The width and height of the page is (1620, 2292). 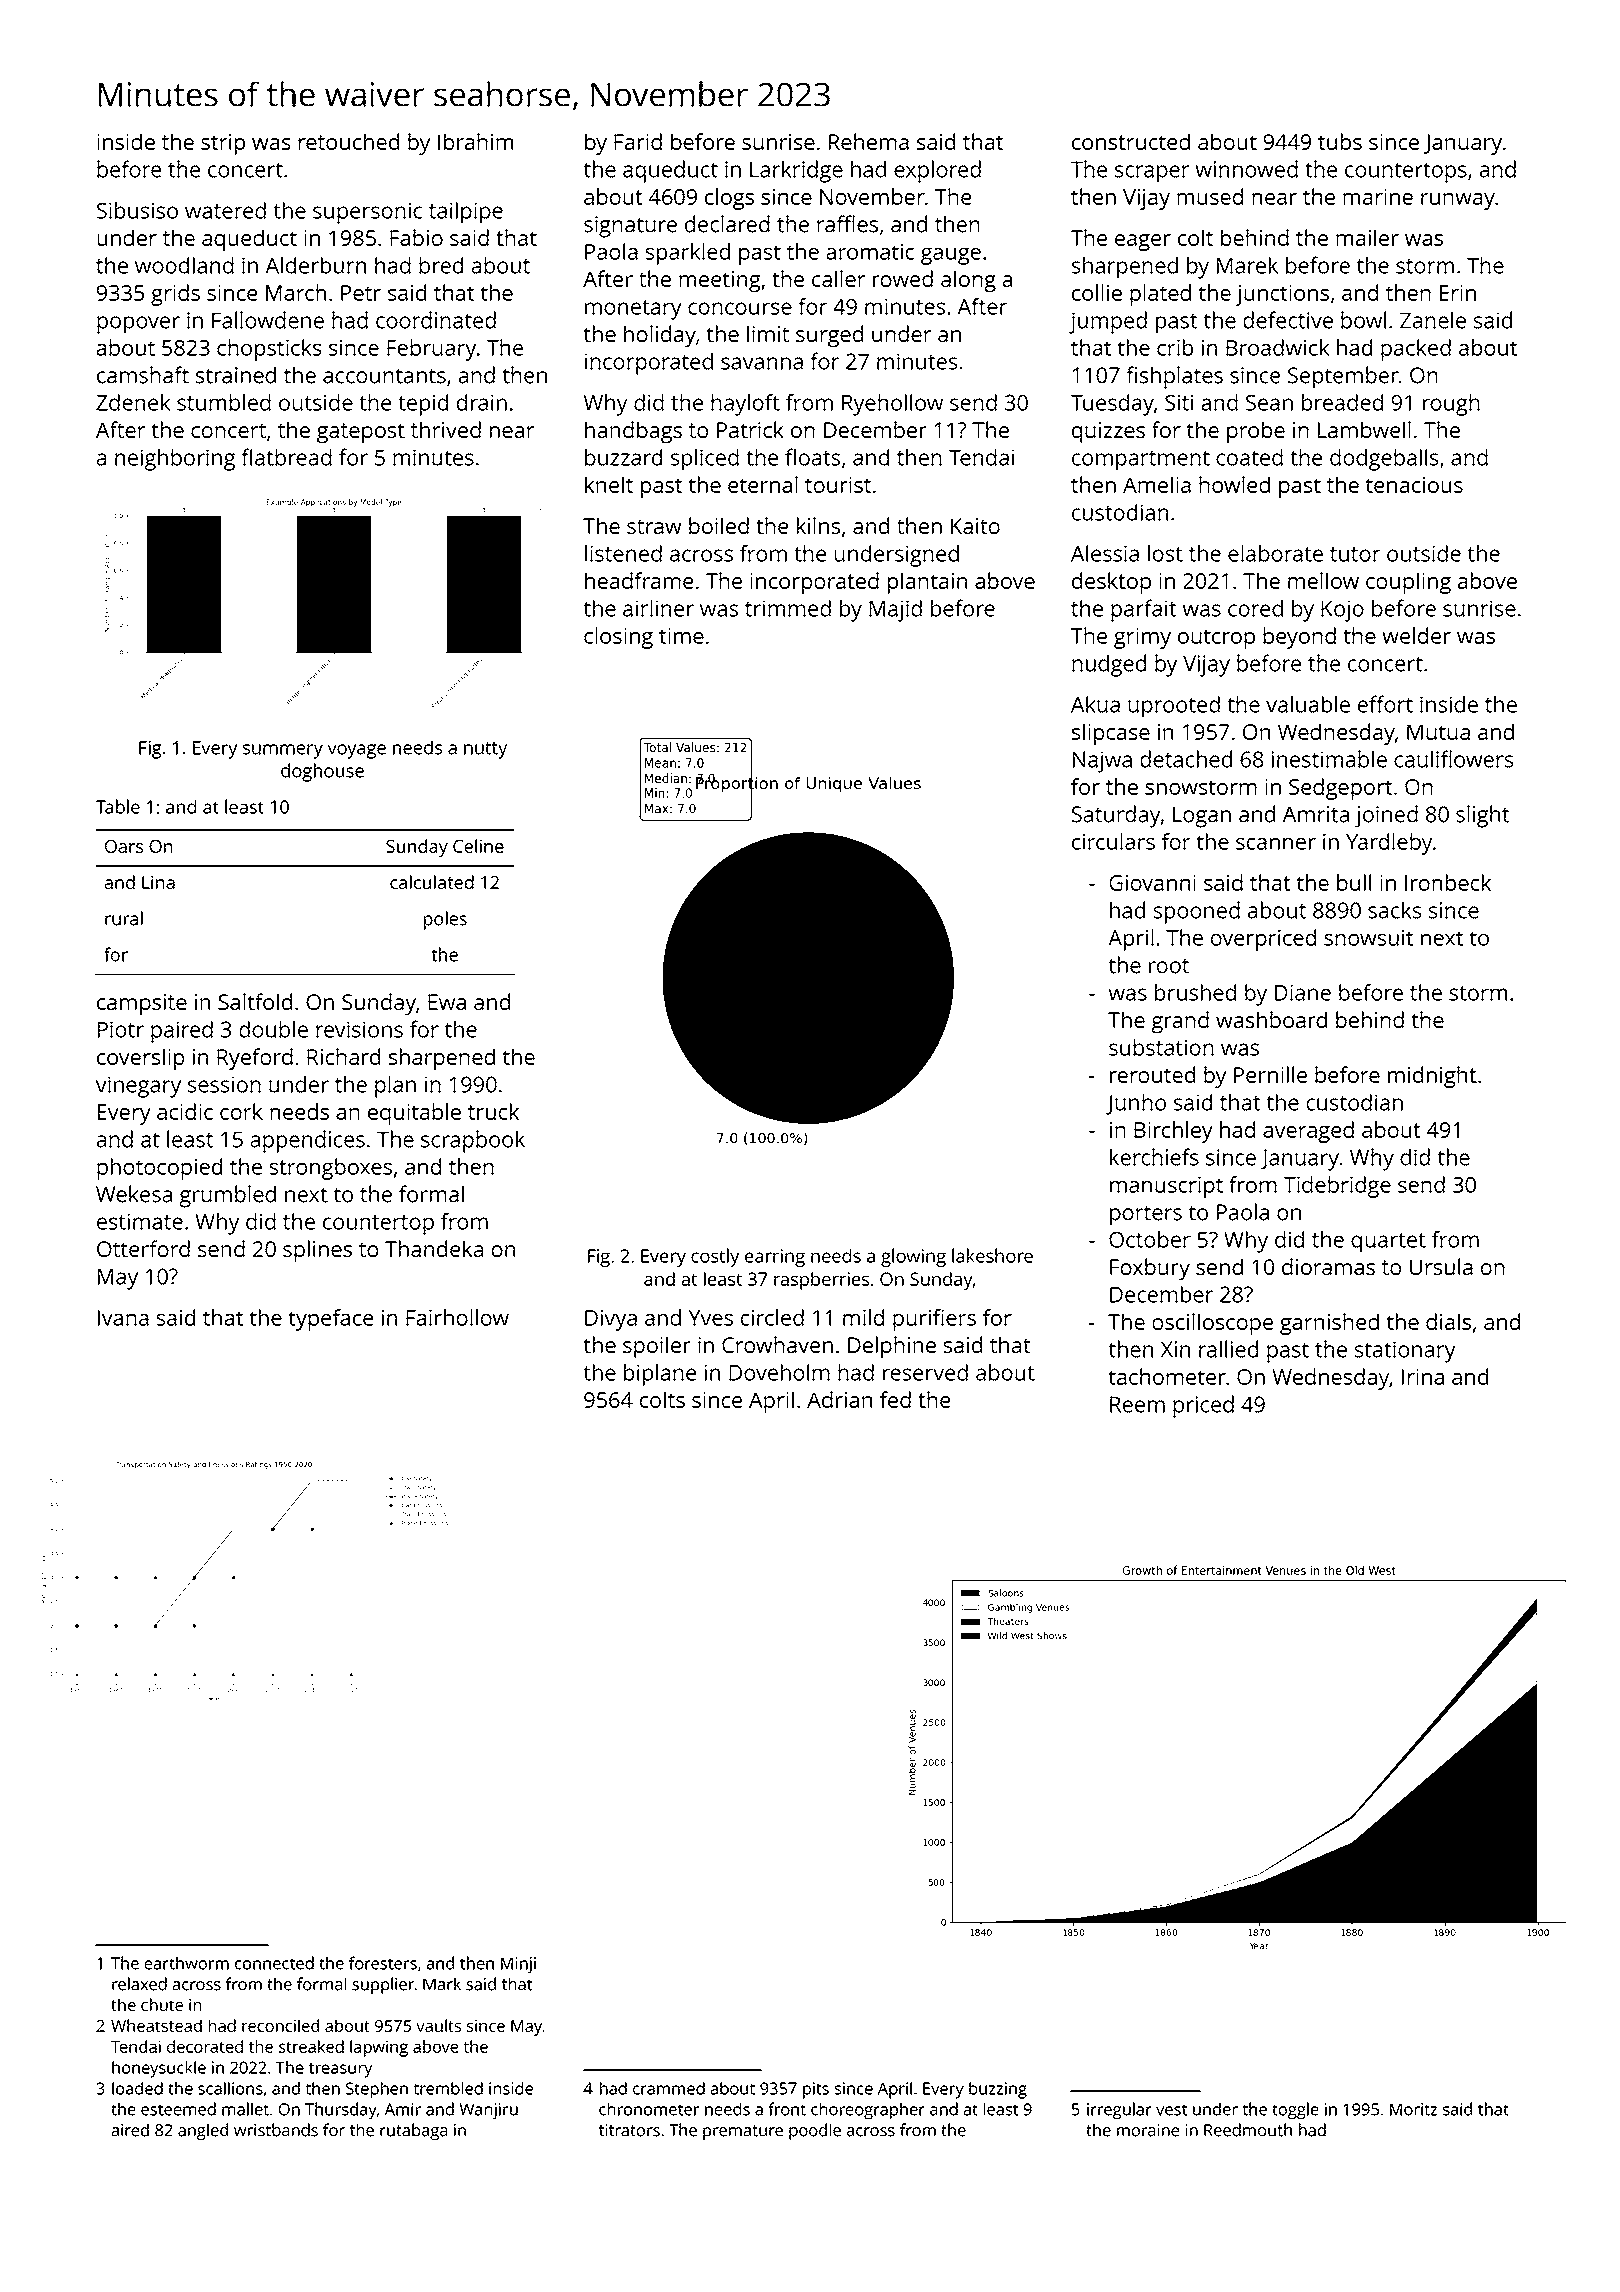 What do you see at coordinates (1137, 1404) in the page?
I see `Reem` at bounding box center [1137, 1404].
